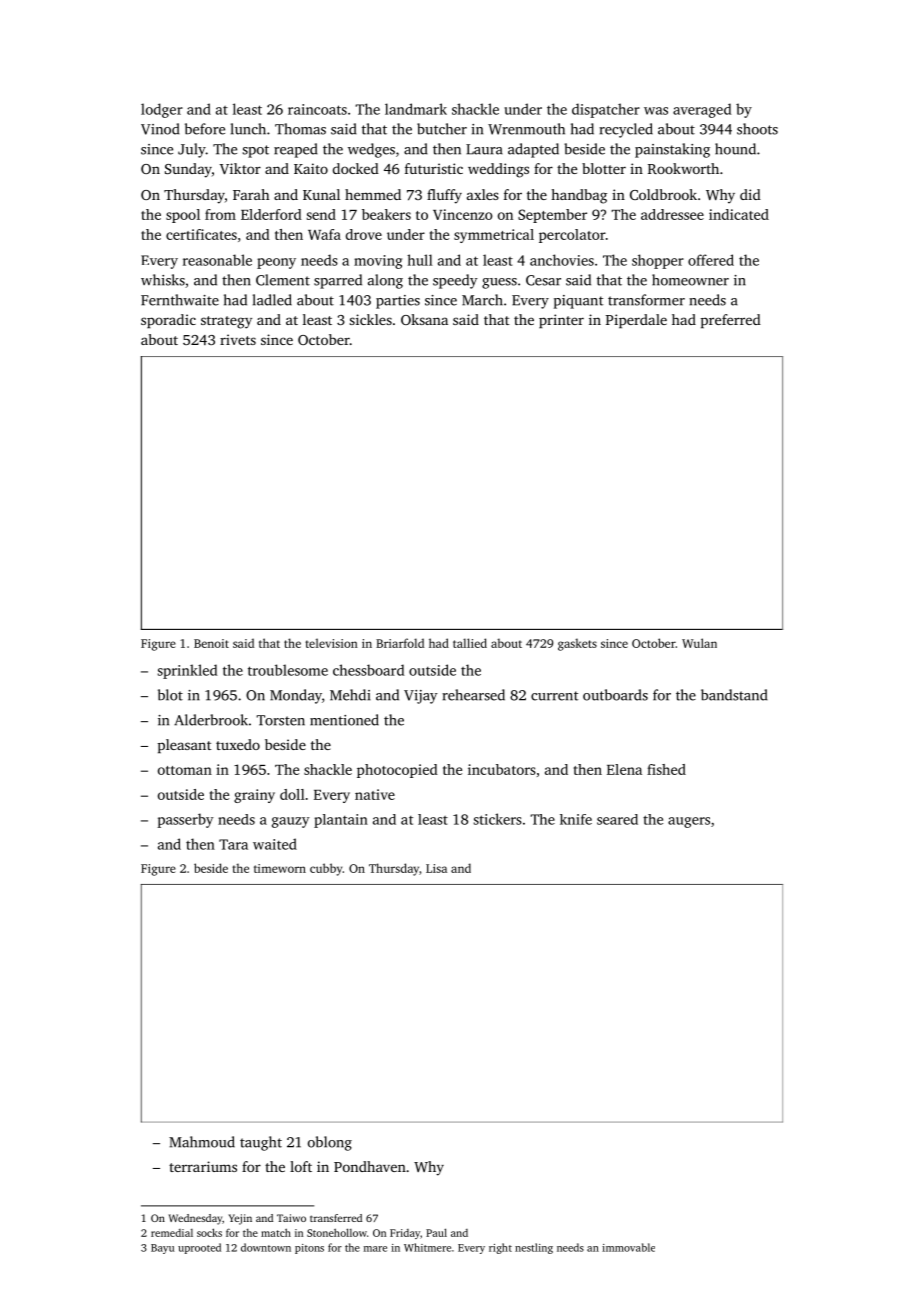  I want to click on cubby, so click(326, 869).
